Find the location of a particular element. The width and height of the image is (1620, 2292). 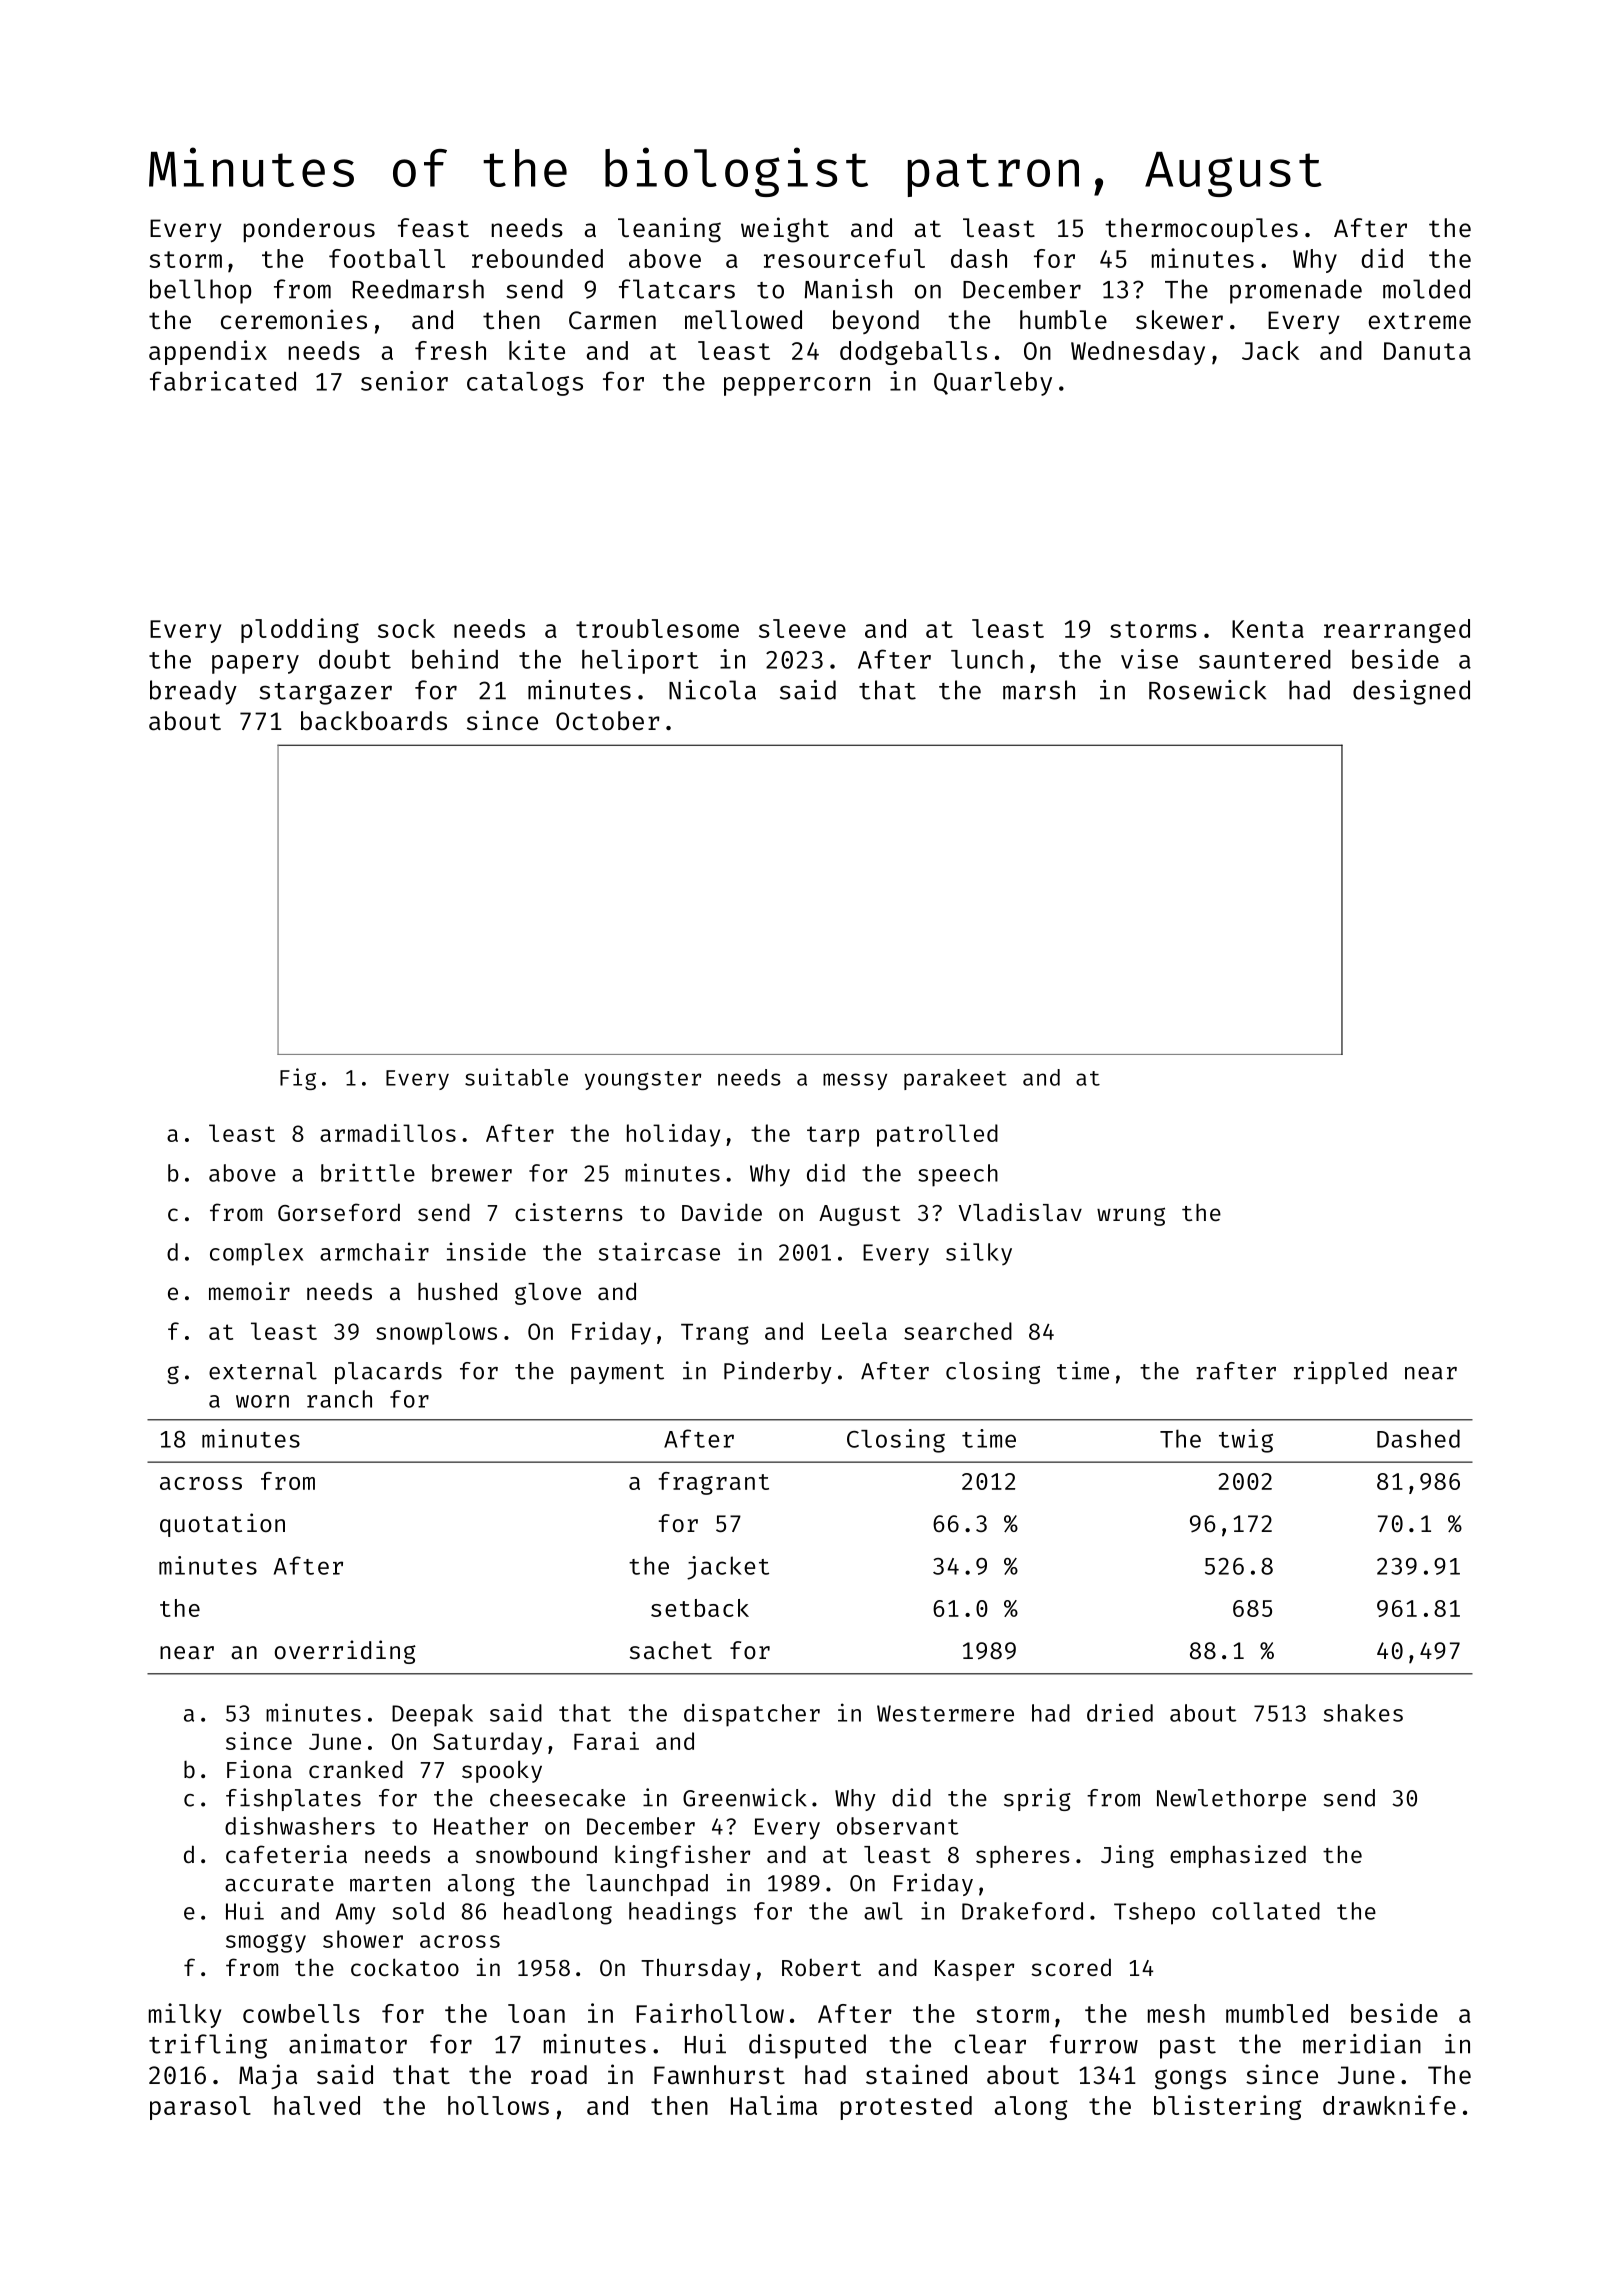

thermocouples is located at coordinates (1201, 230).
